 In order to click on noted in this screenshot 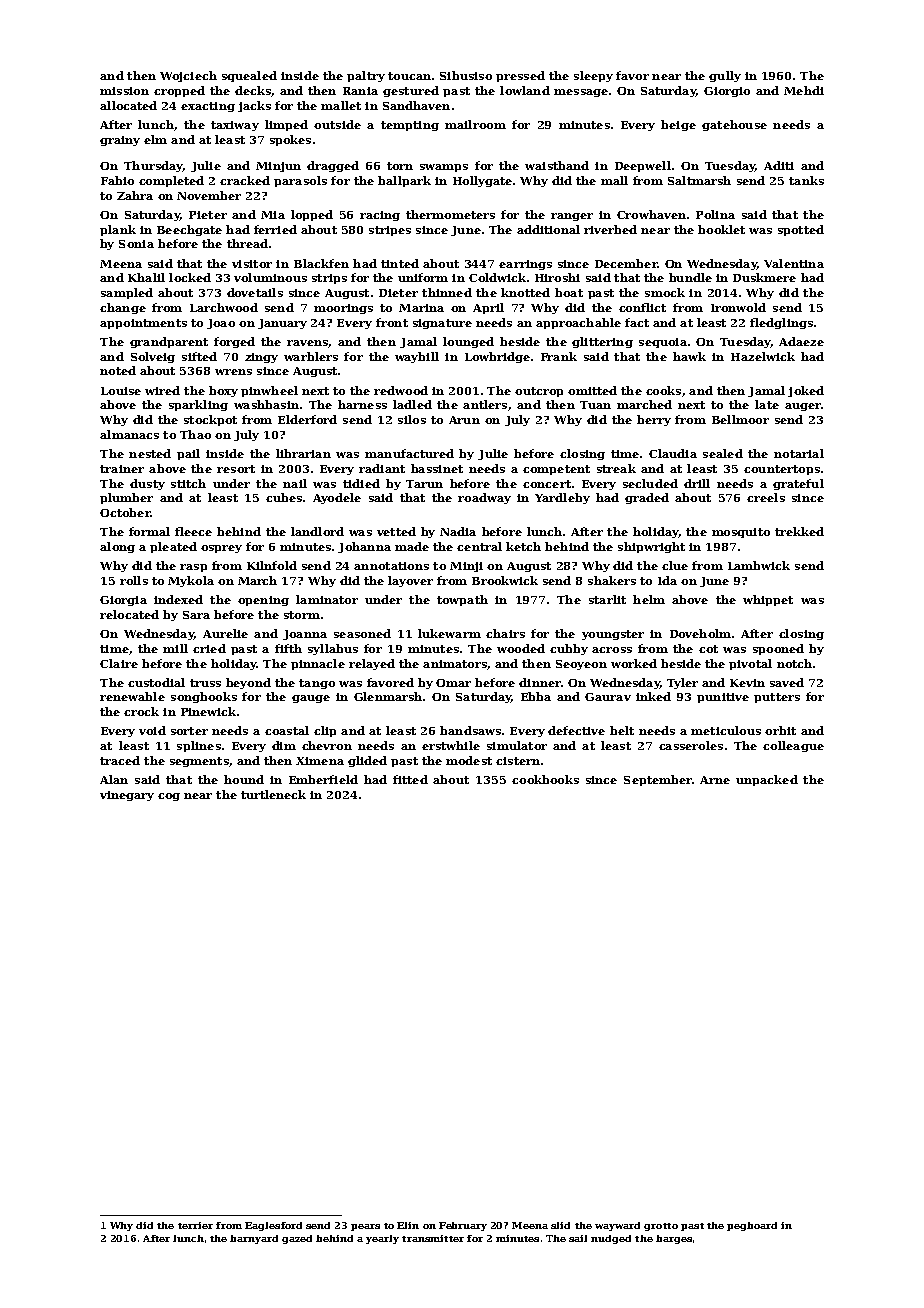, I will do `click(118, 370)`.
